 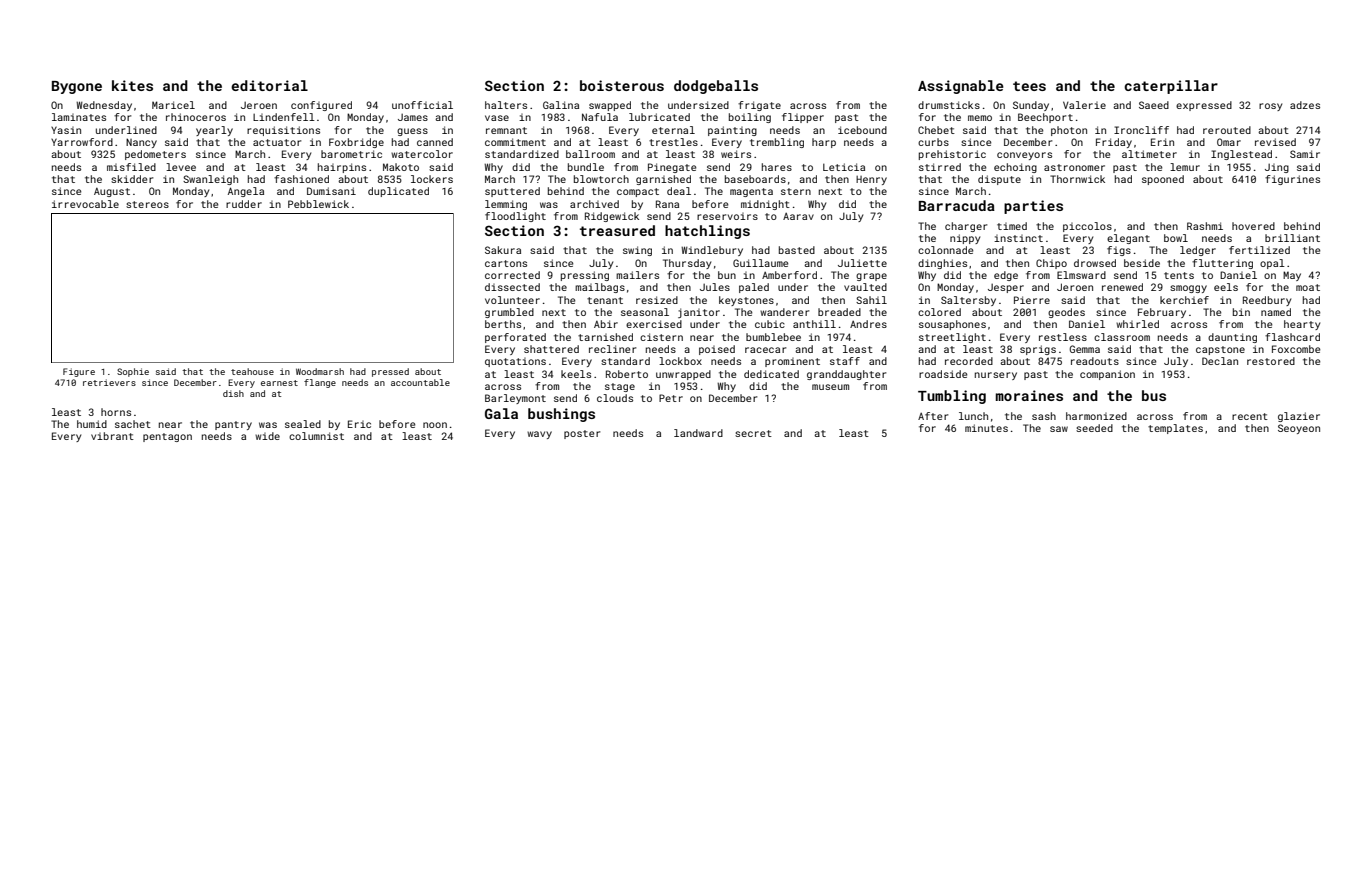 What do you see at coordinates (503, 250) in the page?
I see `Sakura` at bounding box center [503, 250].
